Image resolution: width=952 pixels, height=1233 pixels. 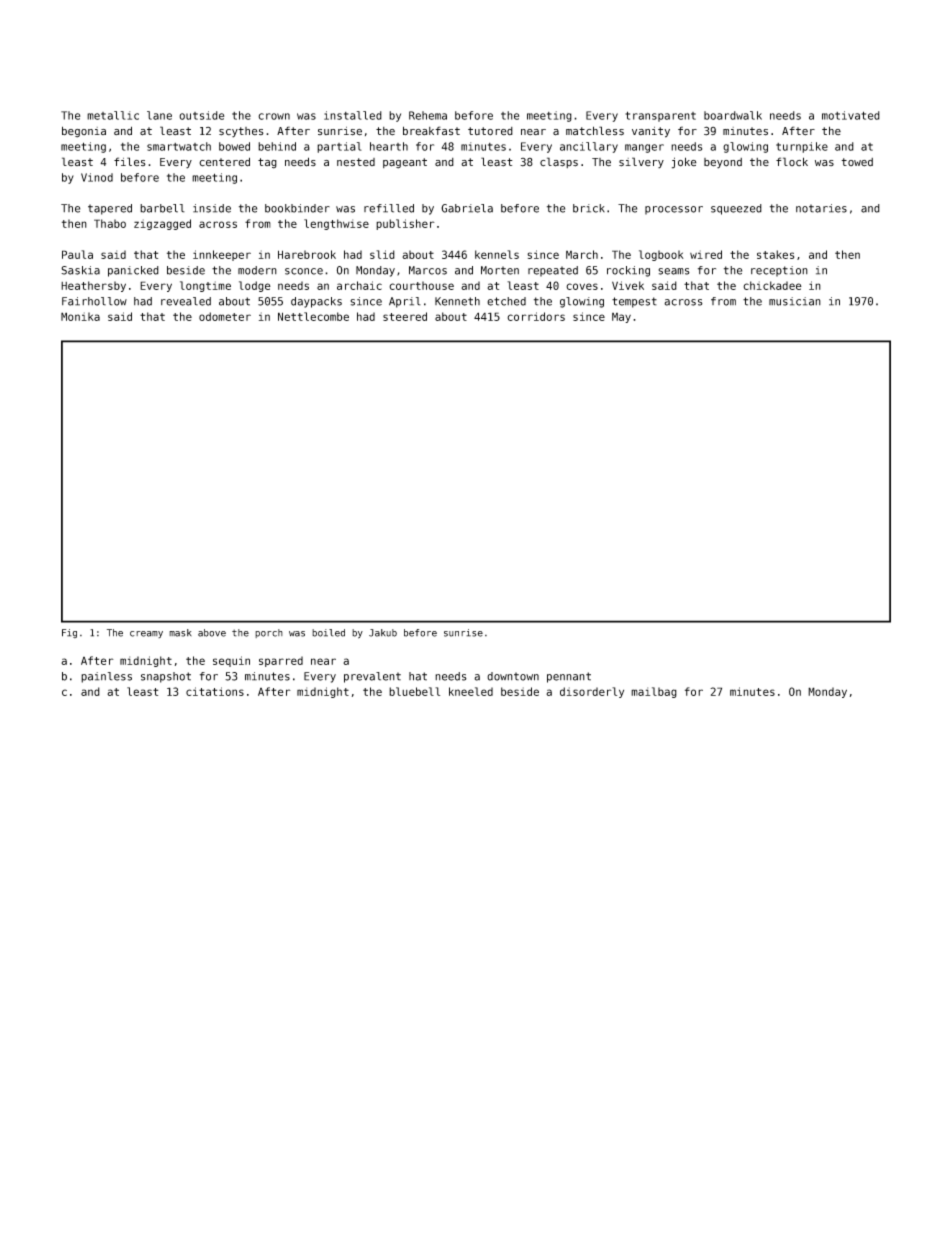 What do you see at coordinates (431, 131) in the screenshot?
I see `breakfast` at bounding box center [431, 131].
